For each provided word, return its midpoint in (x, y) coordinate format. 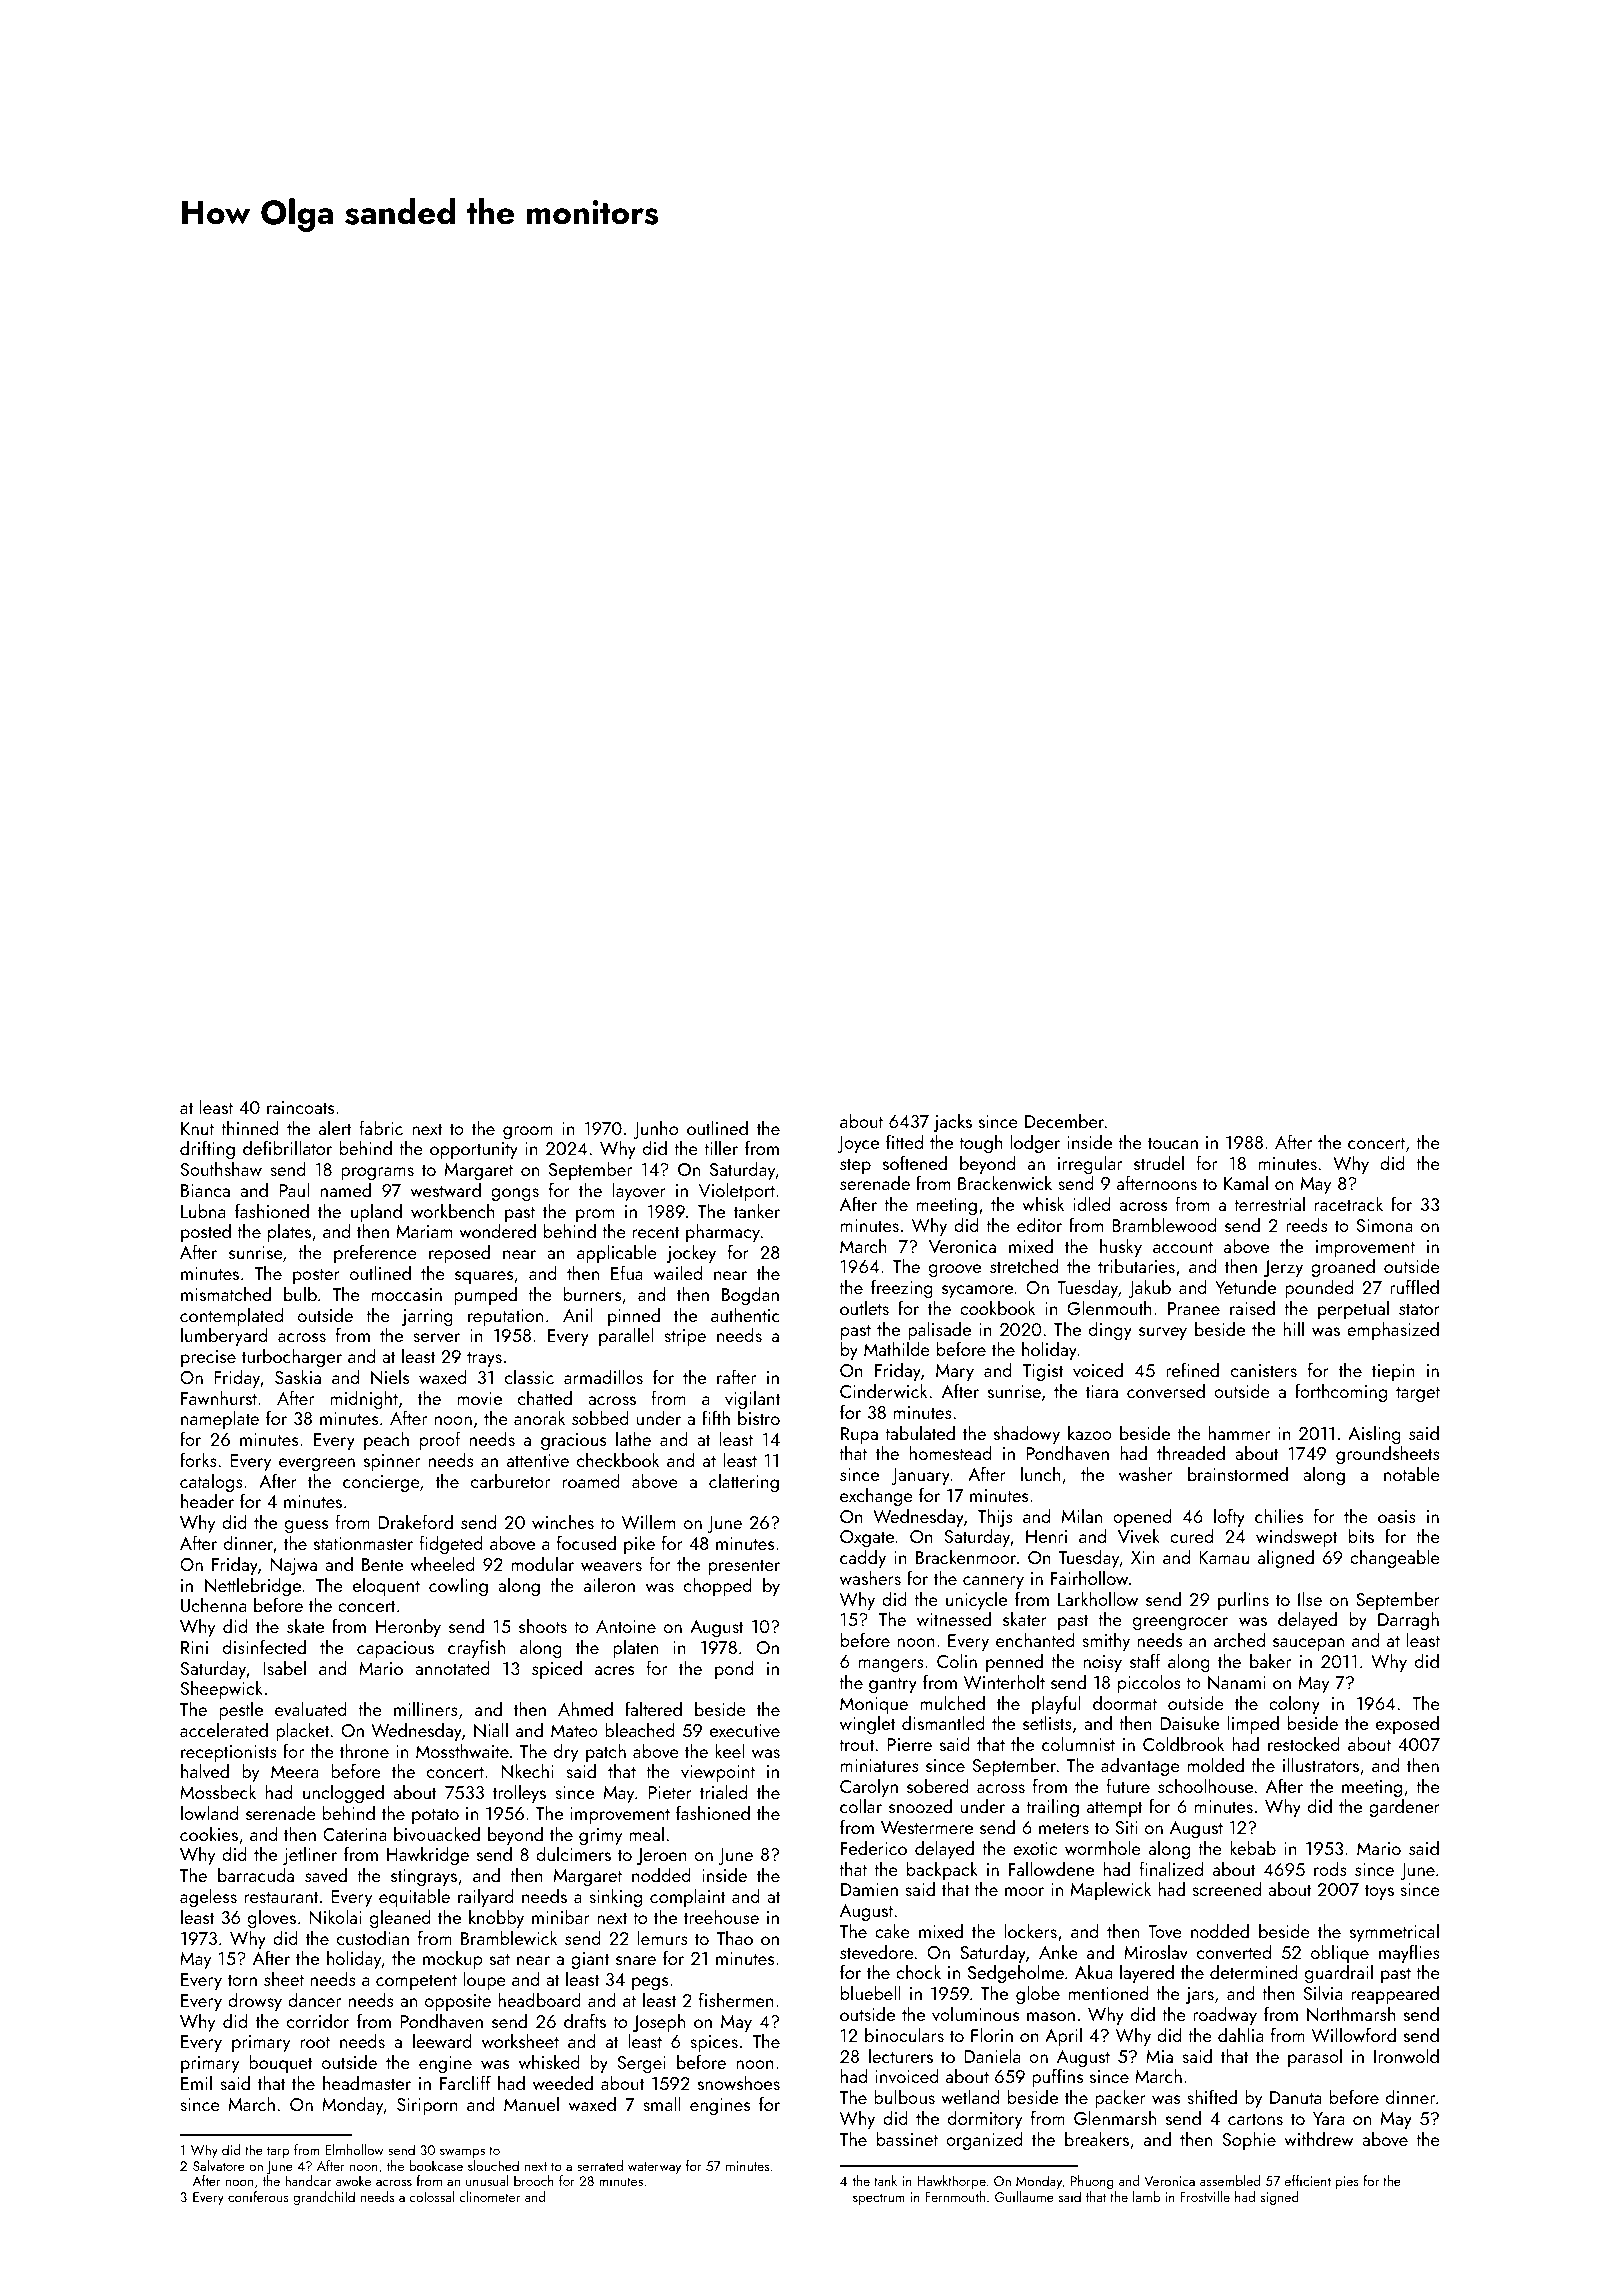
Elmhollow (354, 2149)
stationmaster (363, 1543)
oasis (1397, 1516)
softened (915, 1162)
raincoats (300, 1107)
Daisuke (1189, 1722)
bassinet (907, 2138)
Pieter (670, 1792)
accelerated (224, 1729)
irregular (1090, 1164)
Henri (1046, 1536)
